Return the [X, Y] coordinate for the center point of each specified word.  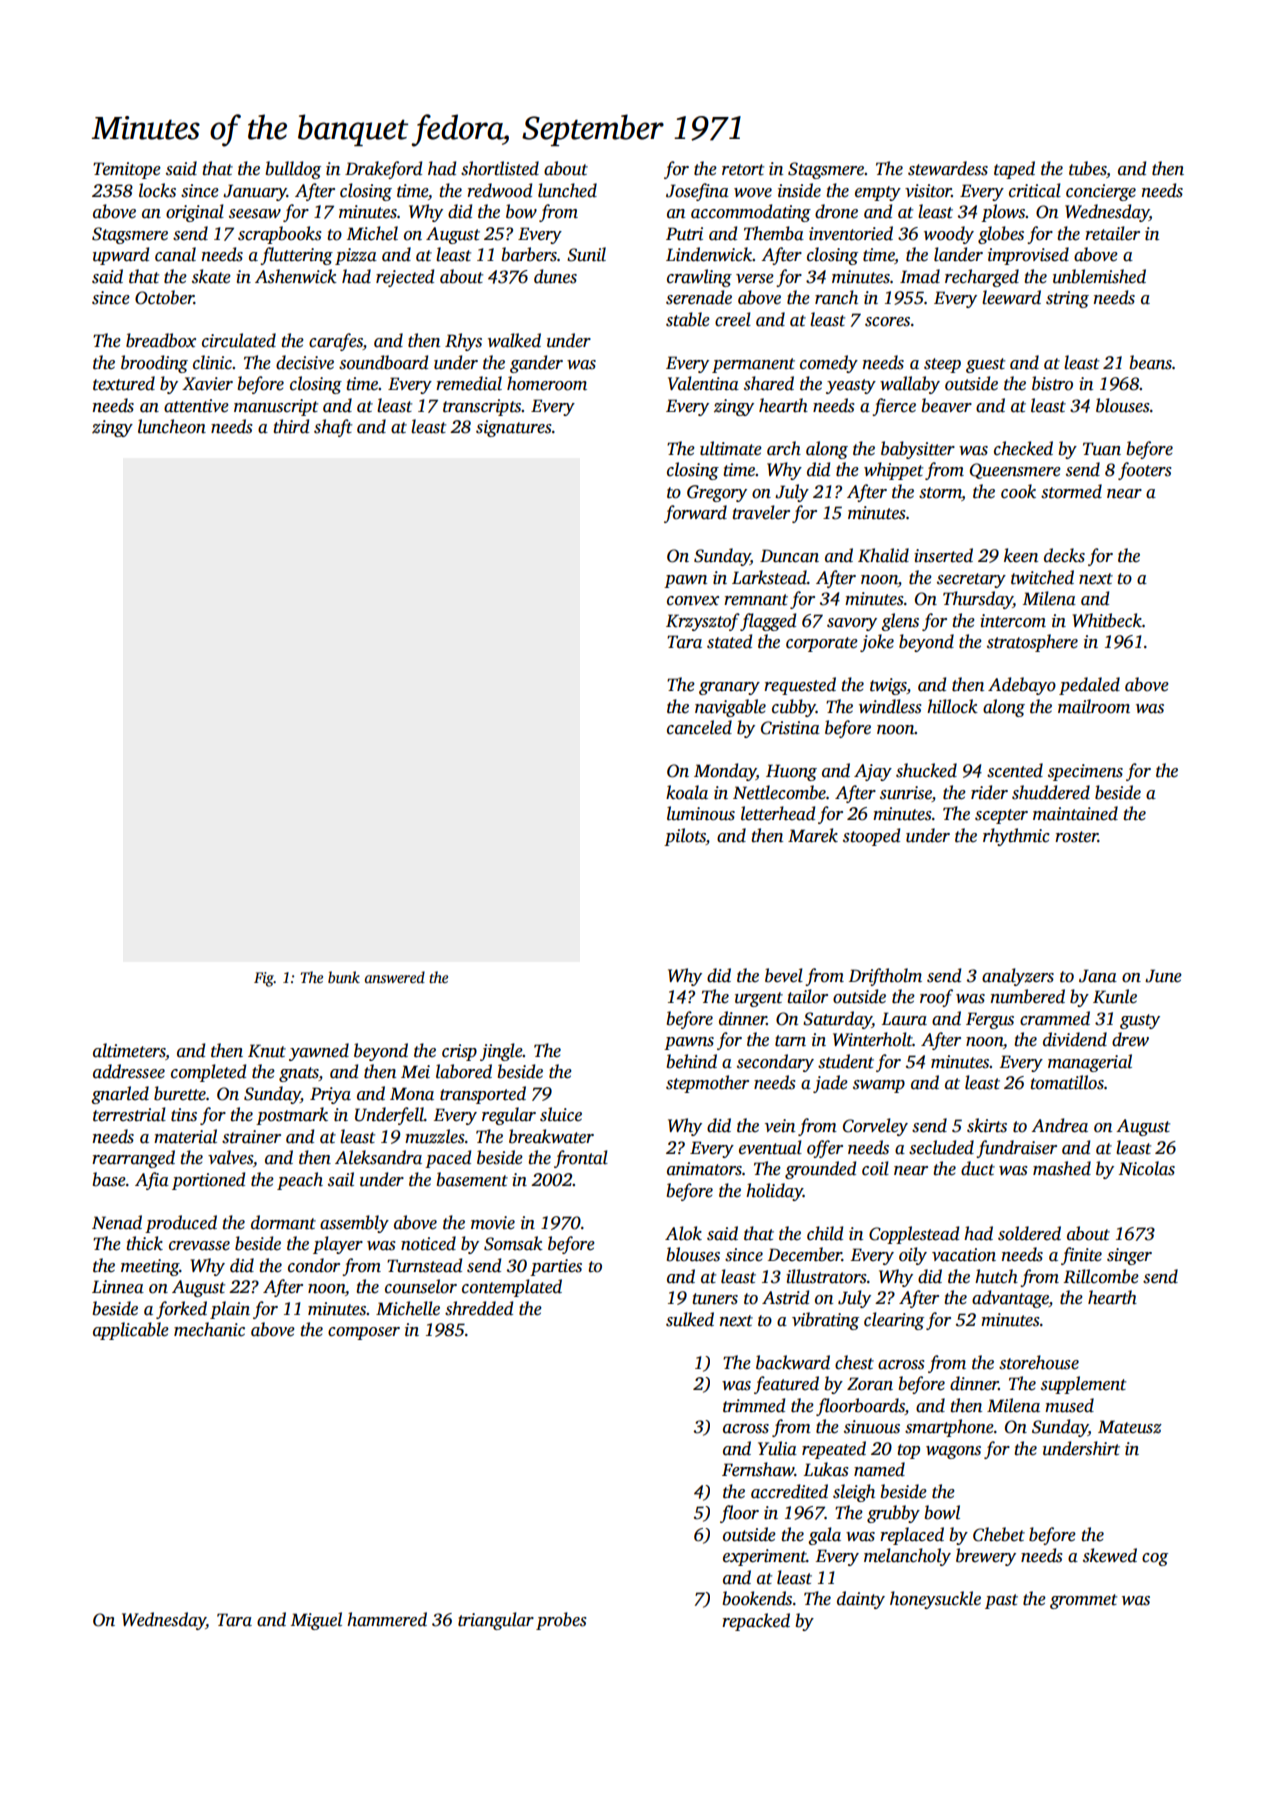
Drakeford [383, 170]
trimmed [754, 1405]
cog [1155, 1559]
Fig [264, 979]
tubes [1088, 169]
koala [687, 792]
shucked [926, 770]
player [338, 1245]
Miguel [316, 1621]
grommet [1083, 1601]
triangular [496, 1621]
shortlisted [500, 168]
